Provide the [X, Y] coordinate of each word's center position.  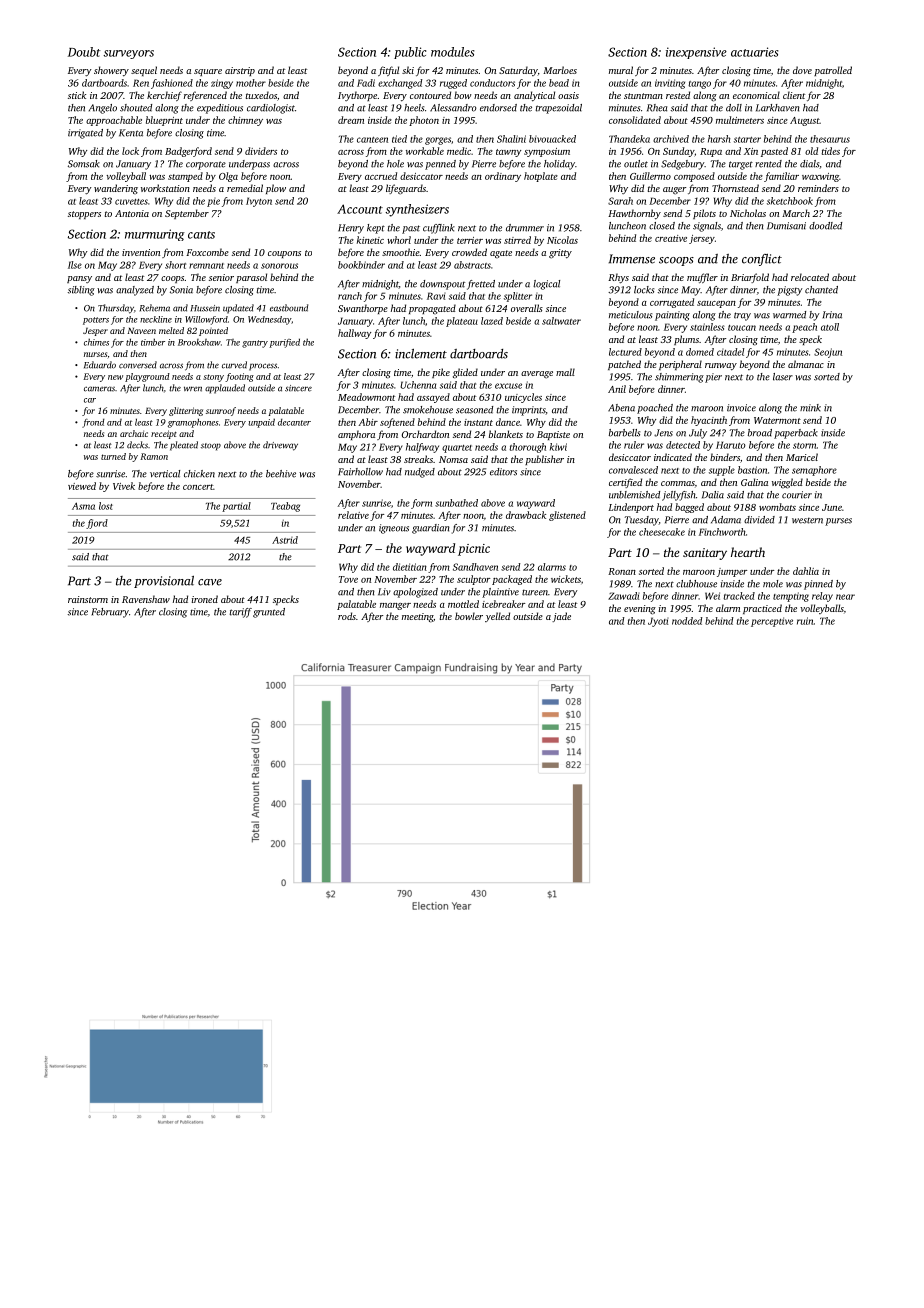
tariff [240, 613]
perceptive [772, 622]
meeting [417, 618]
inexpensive [696, 53]
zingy [222, 84]
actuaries [755, 52]
